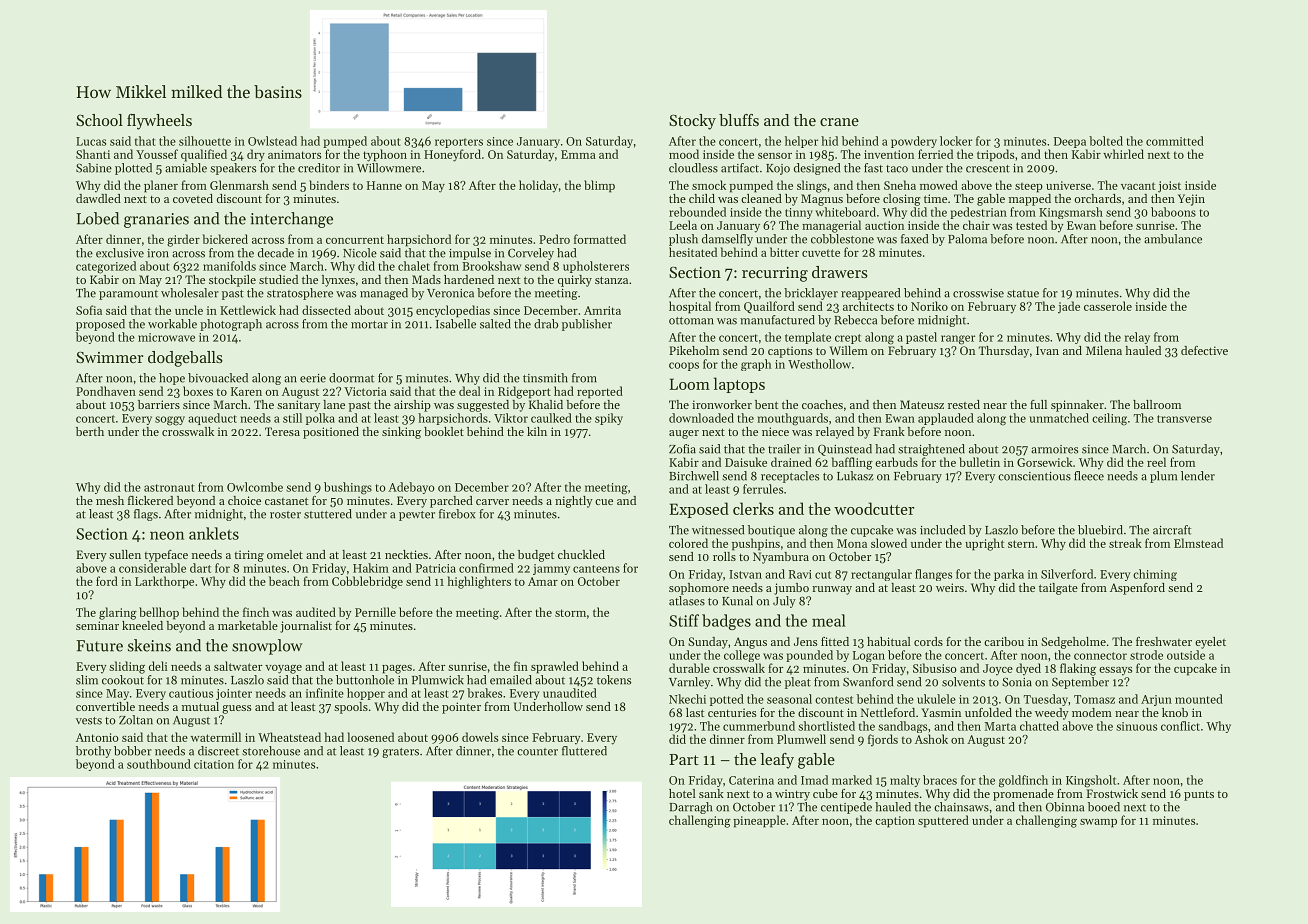  I want to click on lender, so click(1198, 476).
